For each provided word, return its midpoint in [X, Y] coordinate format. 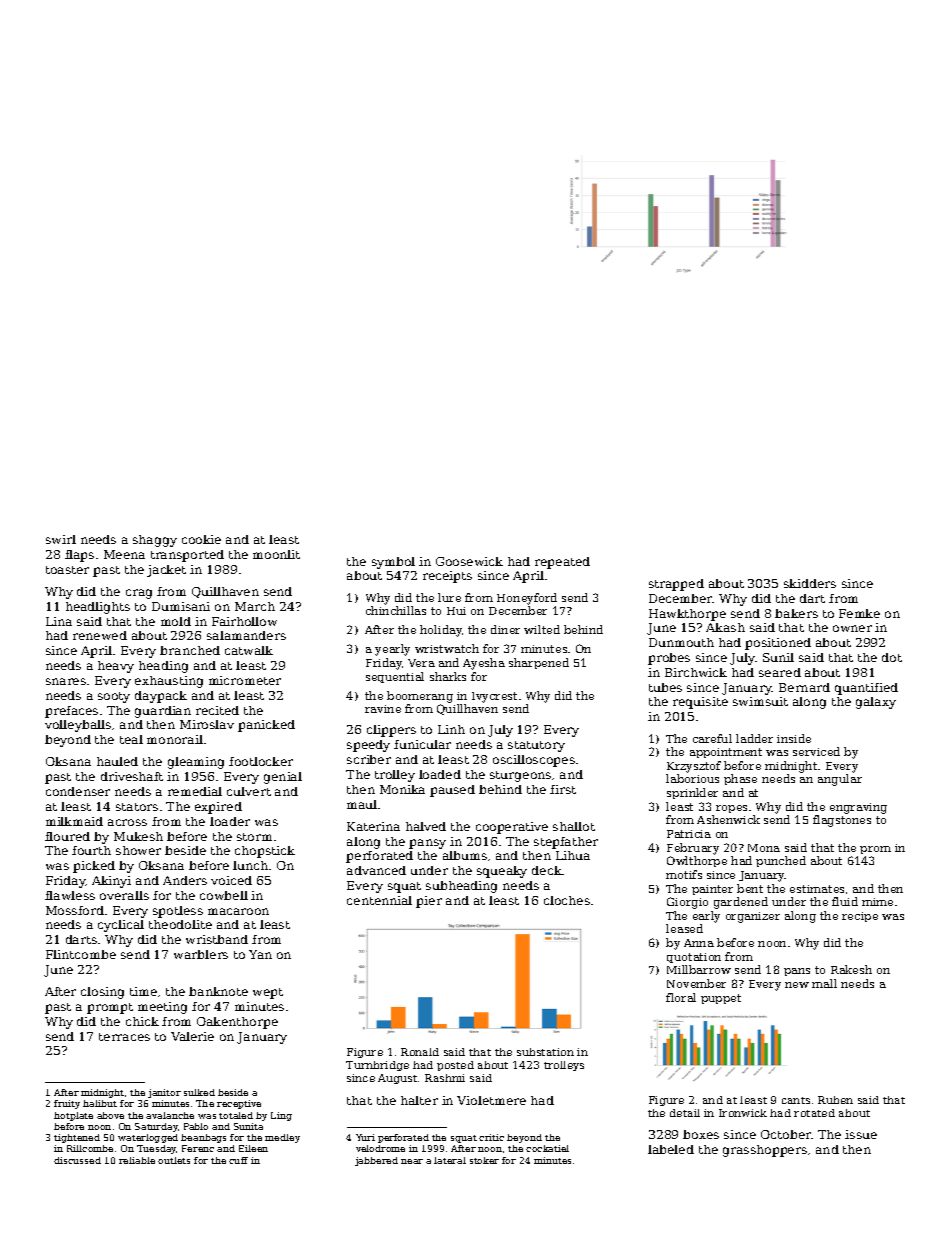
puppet [721, 999]
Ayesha [484, 664]
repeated [562, 563]
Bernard [804, 687]
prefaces [71, 712]
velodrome [380, 1148]
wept [268, 993]
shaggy [155, 541]
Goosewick [469, 561]
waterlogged [148, 1138]
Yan [260, 954]
